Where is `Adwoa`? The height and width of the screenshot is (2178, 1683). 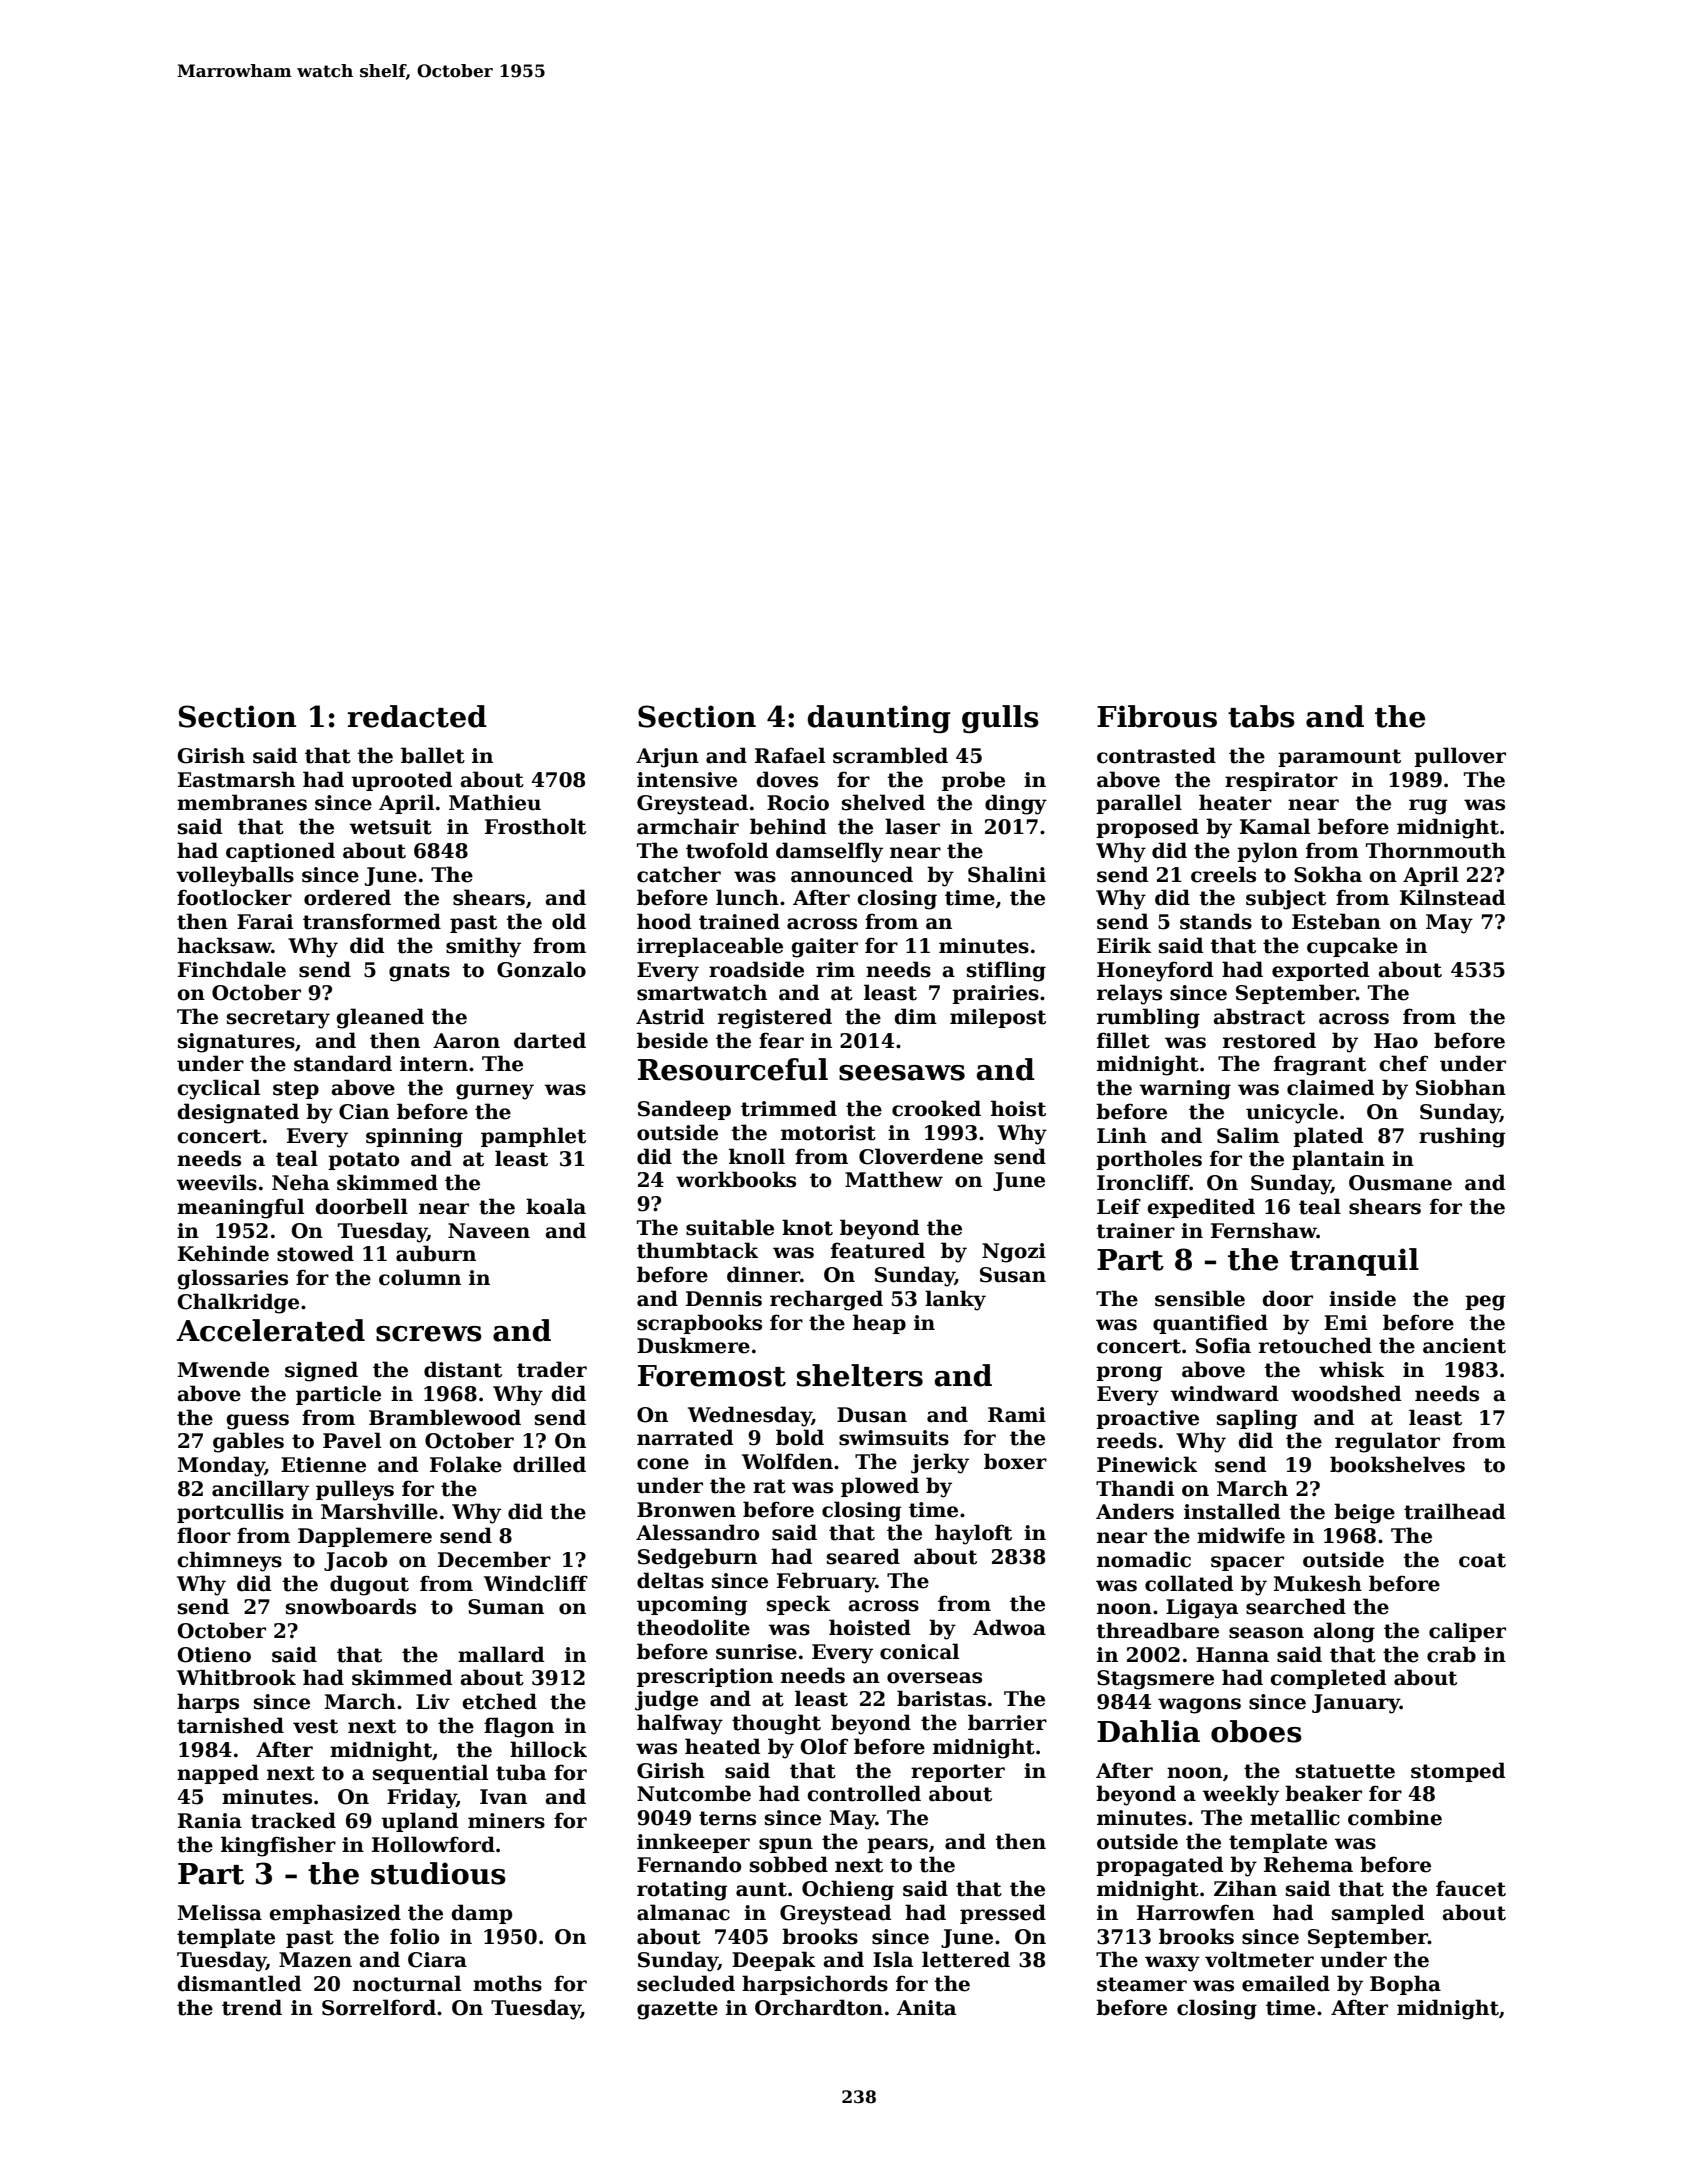
Adwoa is located at coordinates (1009, 1627).
